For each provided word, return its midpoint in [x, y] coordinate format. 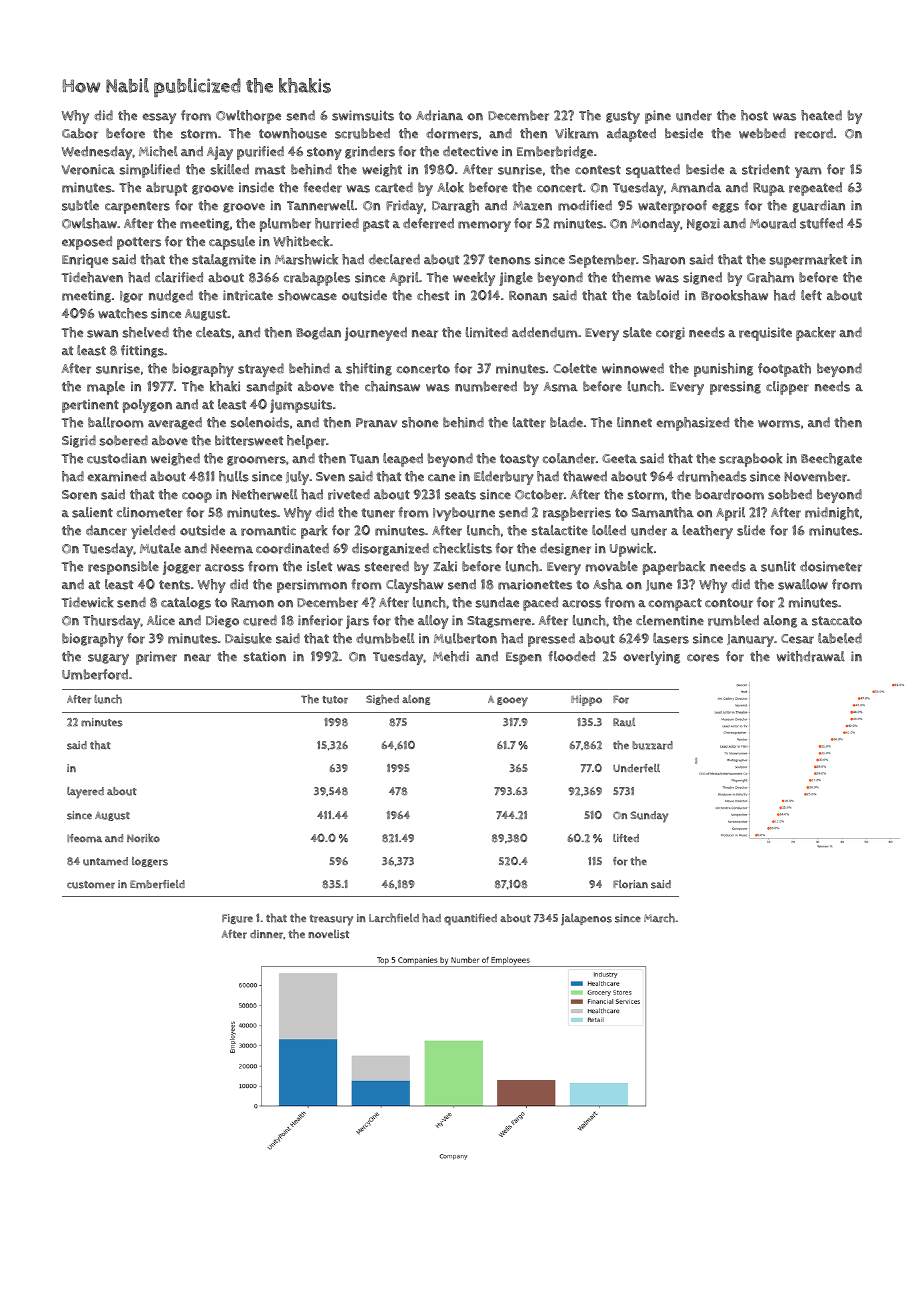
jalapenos [586, 919]
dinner [267, 934]
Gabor [80, 133]
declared [394, 259]
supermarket [808, 261]
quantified [470, 919]
